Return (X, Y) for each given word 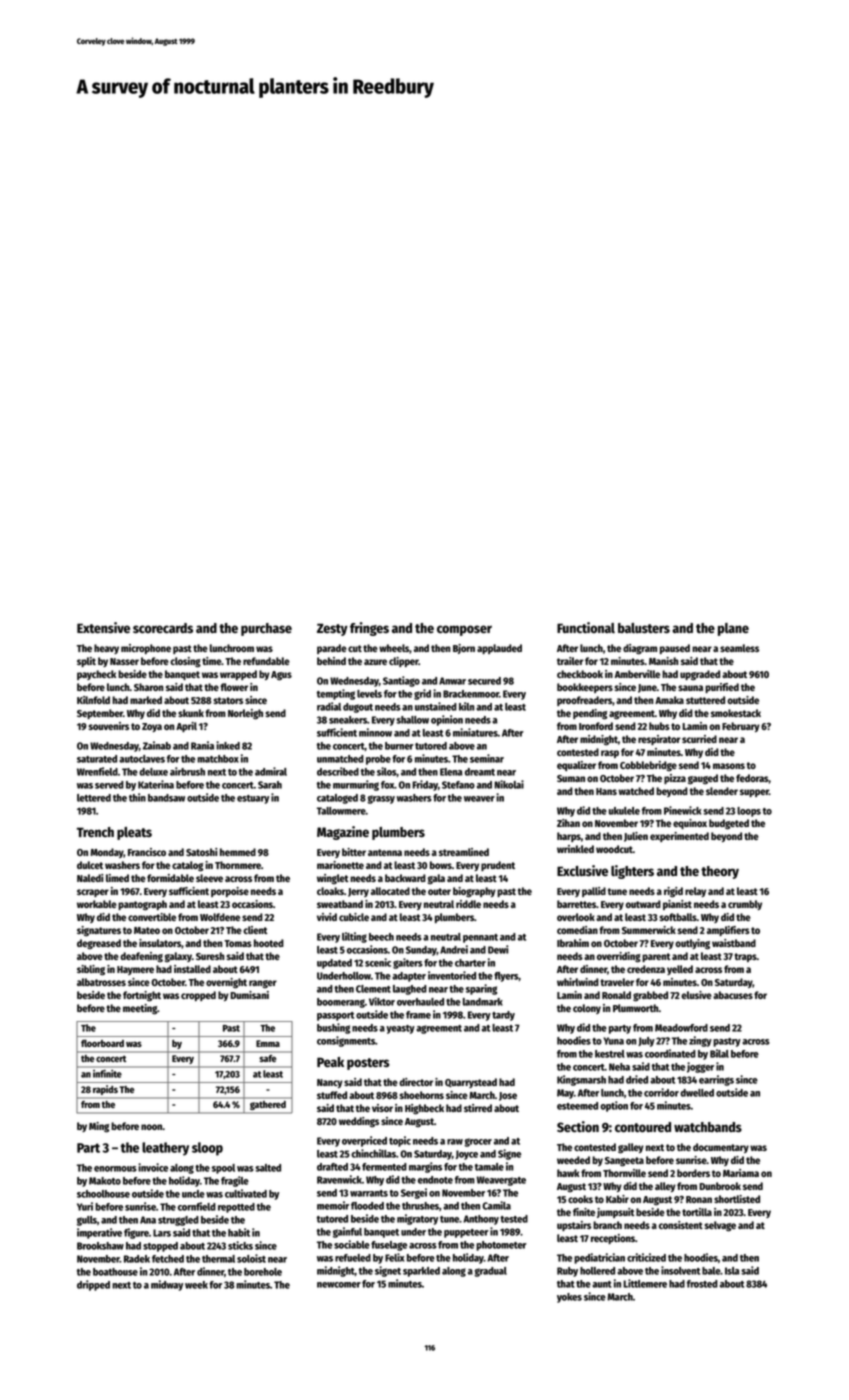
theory (720, 872)
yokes (569, 1298)
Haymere (135, 970)
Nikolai (509, 784)
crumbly (745, 905)
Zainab (157, 745)
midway (167, 1285)
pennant (480, 938)
